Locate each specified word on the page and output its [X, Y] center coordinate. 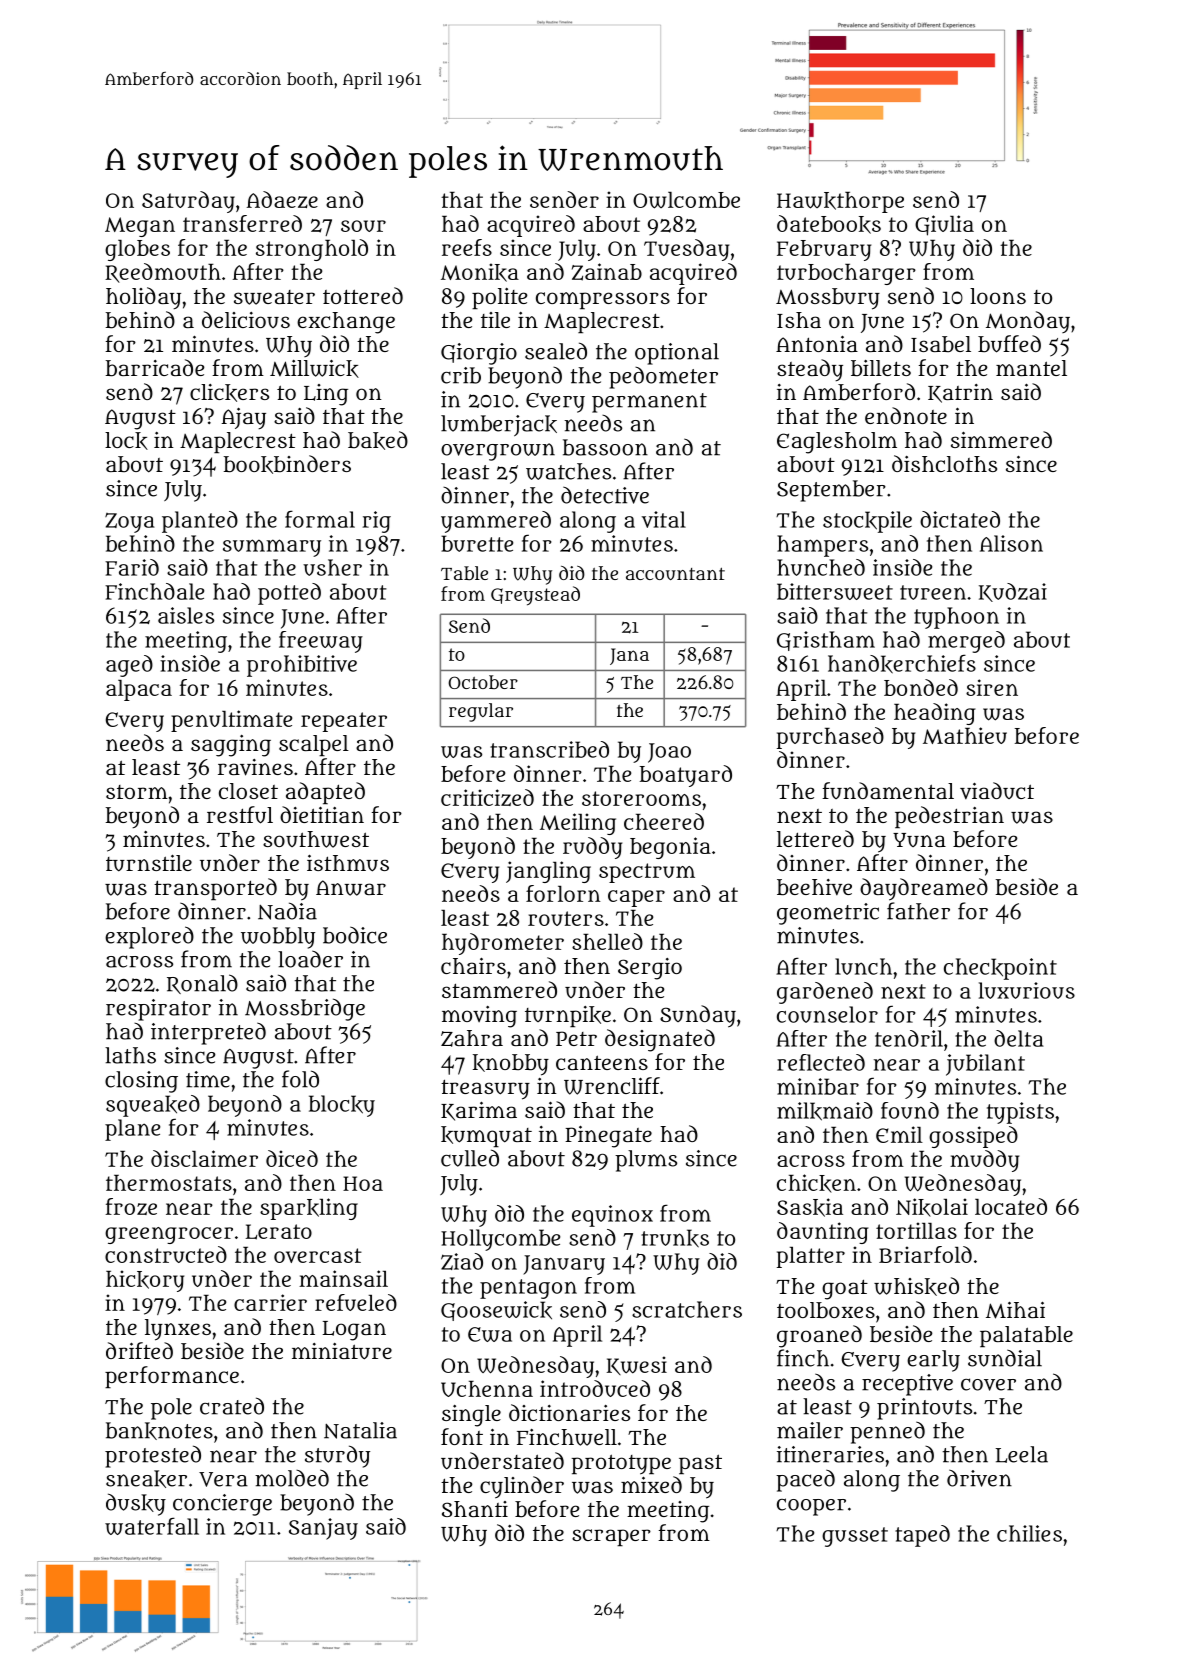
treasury [485, 1089]
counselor [827, 1014]
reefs [467, 247]
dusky [136, 1504]
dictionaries [569, 1412]
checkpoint [1000, 969]
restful [240, 815]
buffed [1009, 344]
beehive [814, 887]
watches [568, 471]
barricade [155, 368]
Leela [1021, 1454]
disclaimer [204, 1158]
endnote [906, 415]
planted [200, 522]
